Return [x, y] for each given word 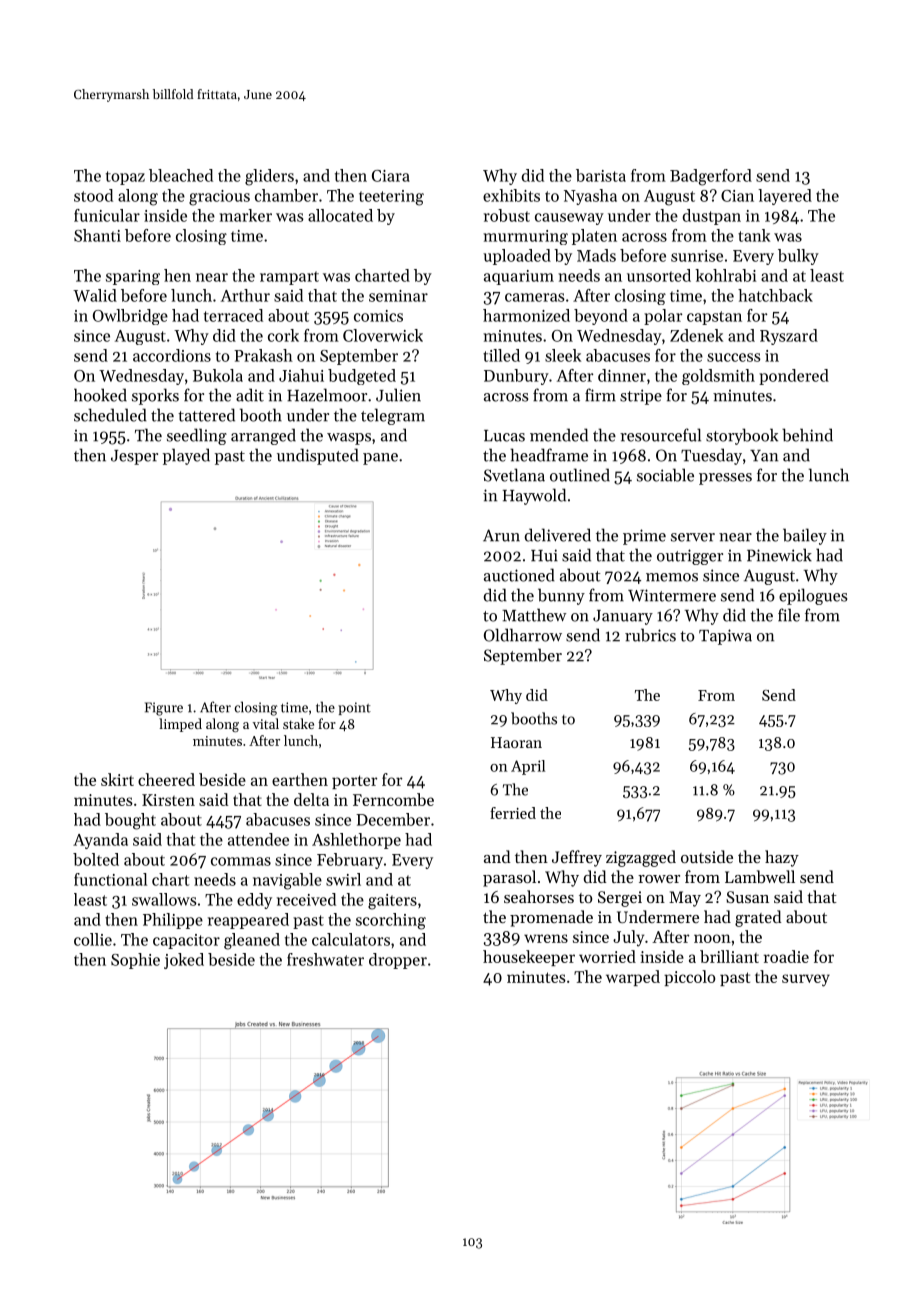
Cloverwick [383, 335]
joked [184, 961]
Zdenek [696, 335]
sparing [133, 277]
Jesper [134, 457]
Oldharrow [523, 635]
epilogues [813, 596]
